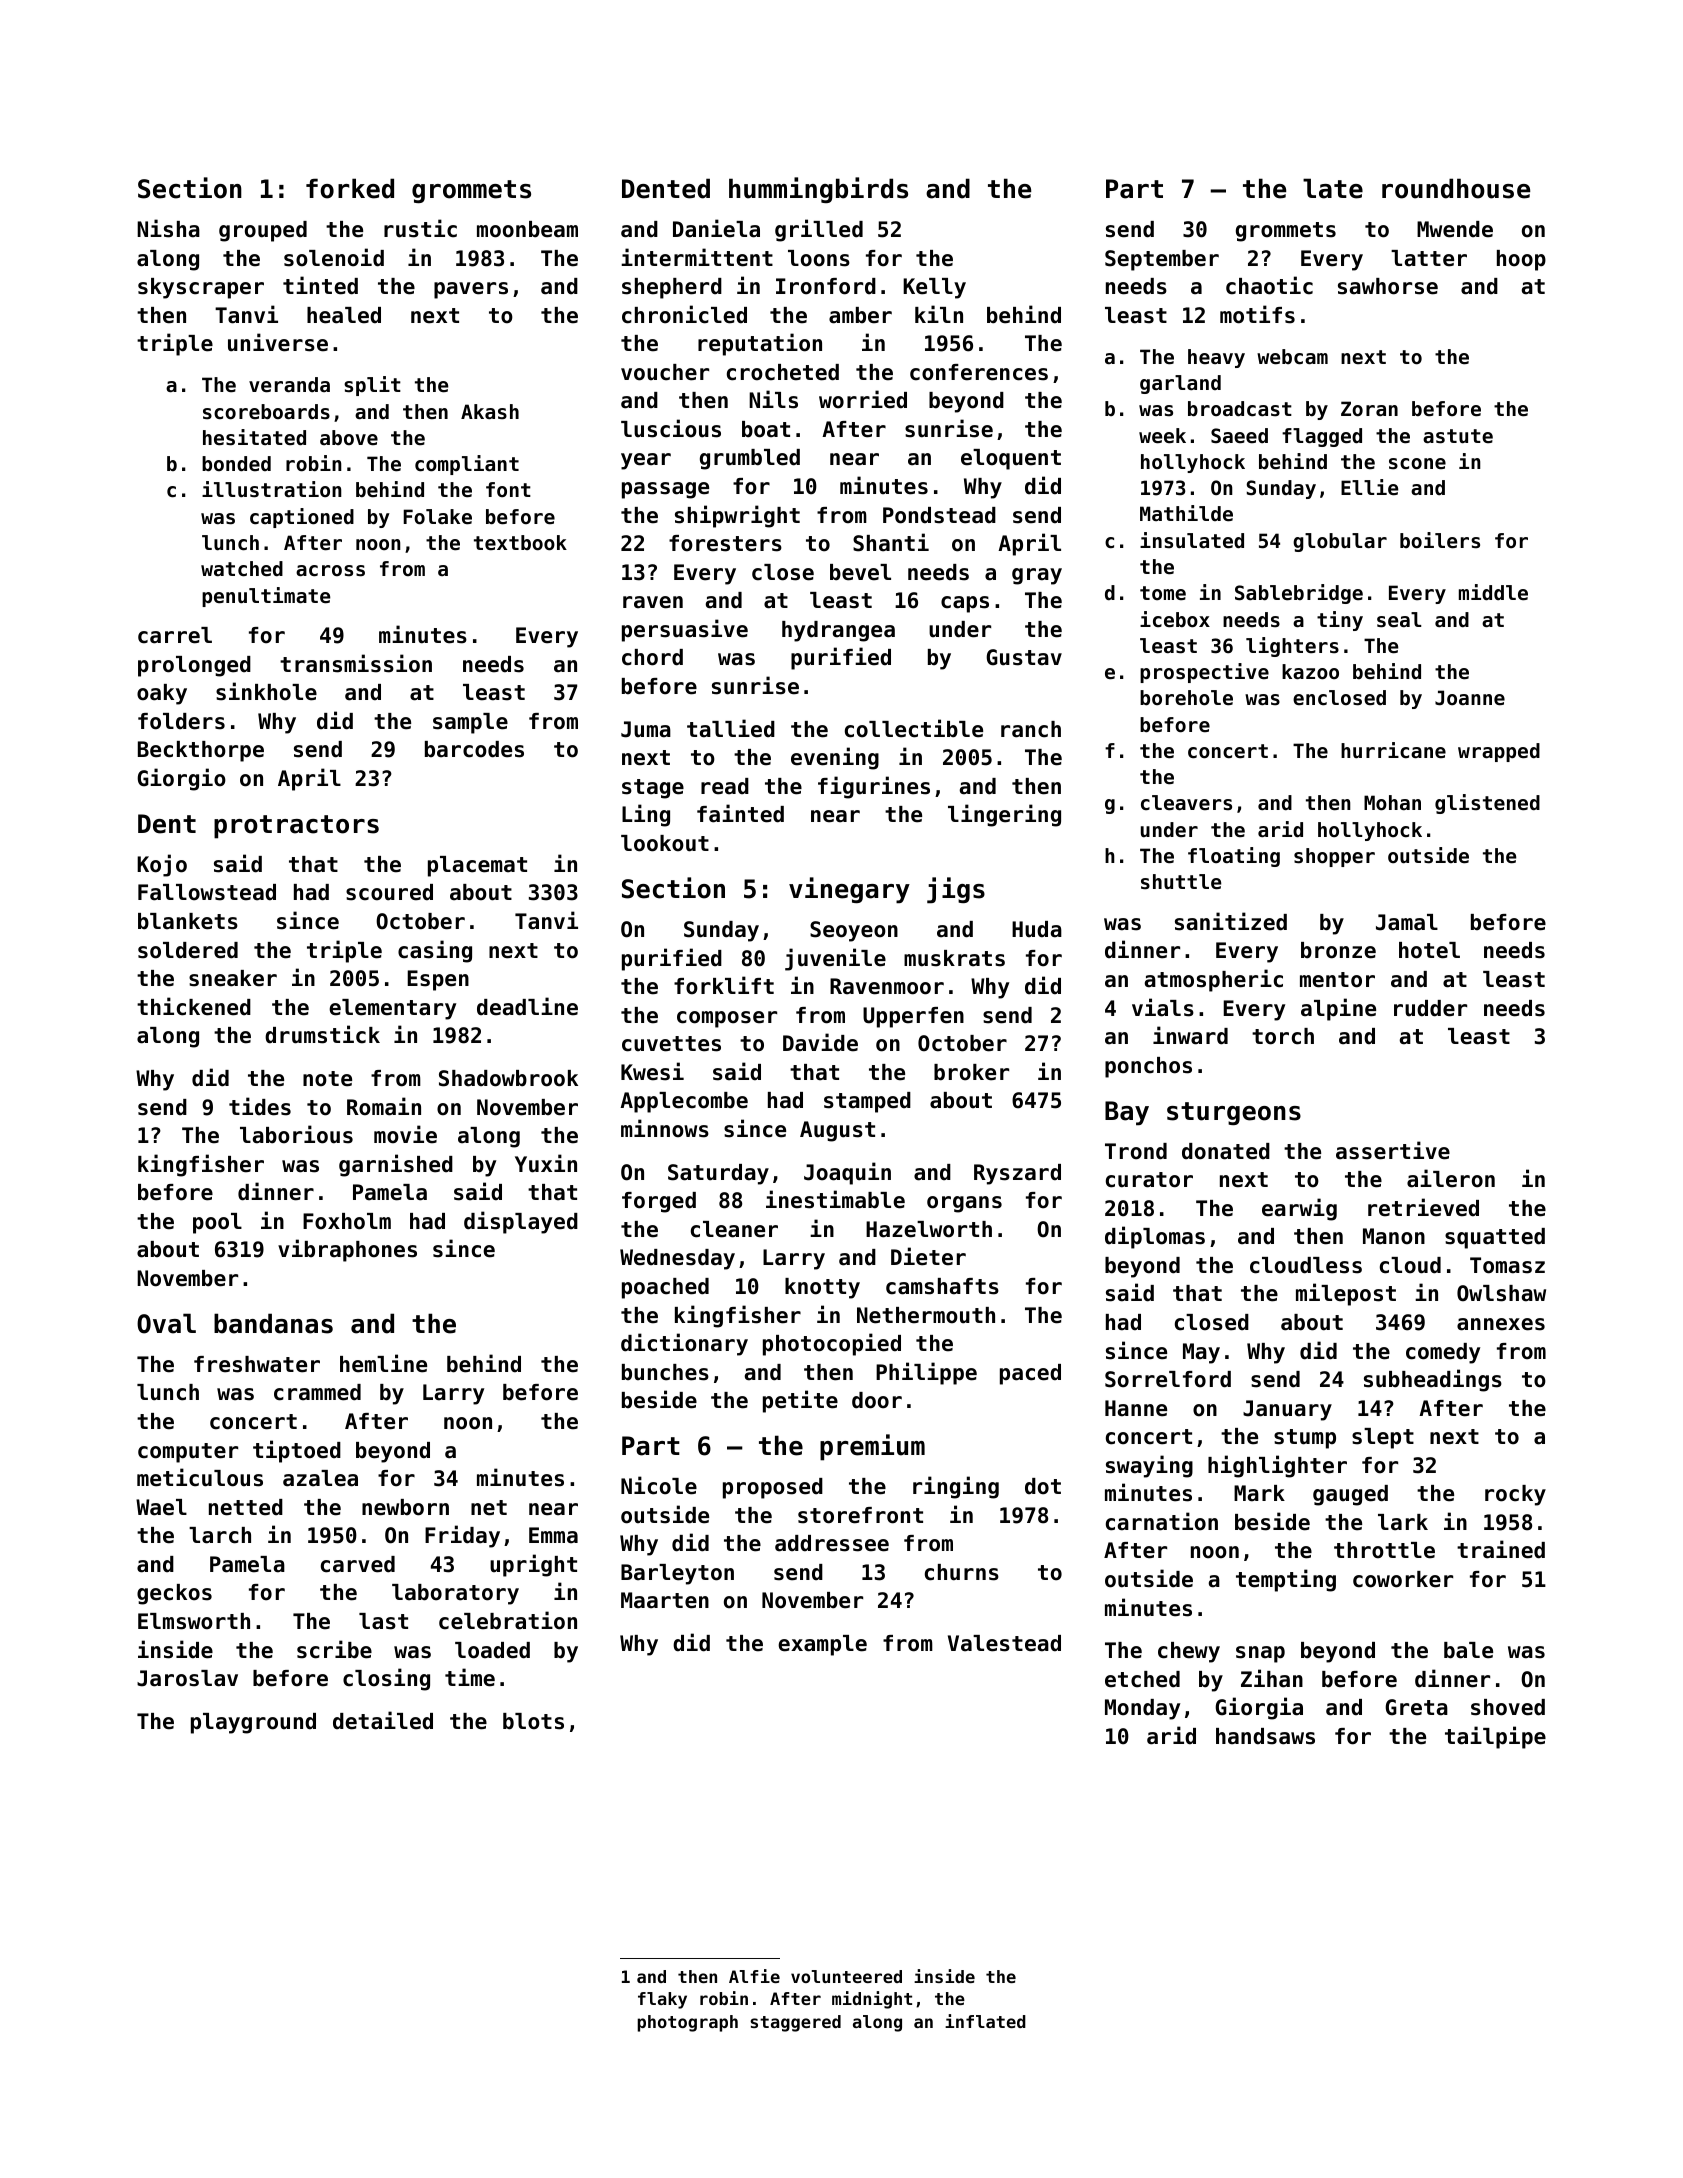  What do you see at coordinates (392, 1009) in the screenshot?
I see `elementary` at bounding box center [392, 1009].
